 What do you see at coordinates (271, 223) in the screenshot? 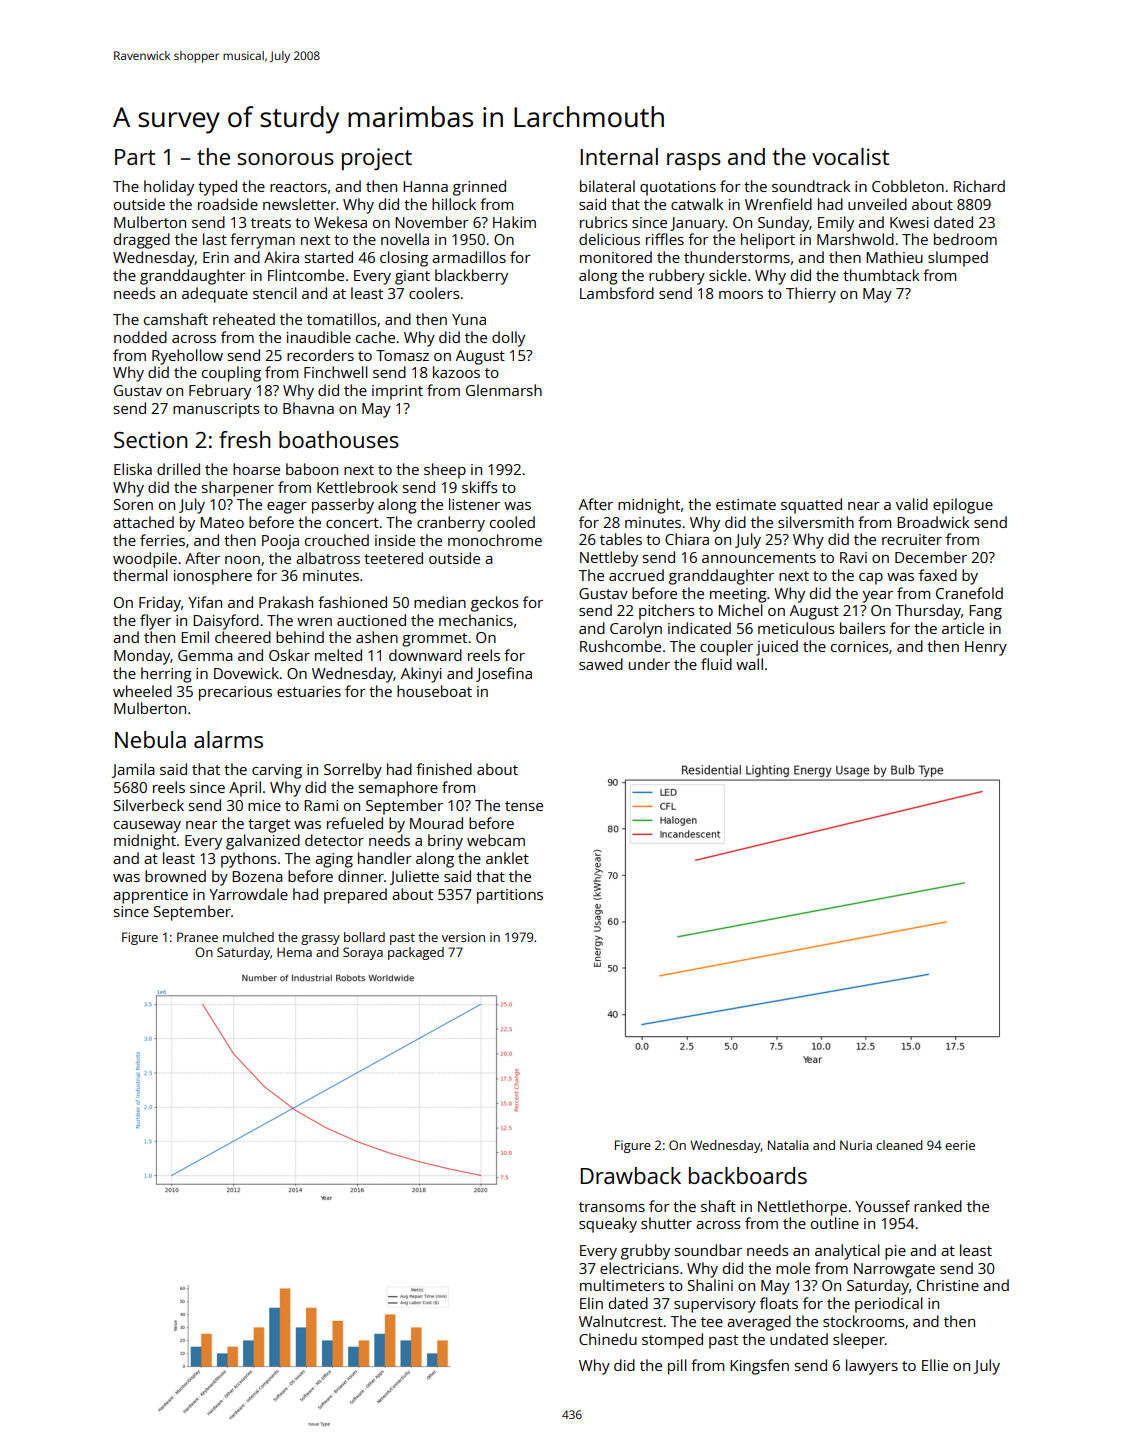
I see `treats` at bounding box center [271, 223].
